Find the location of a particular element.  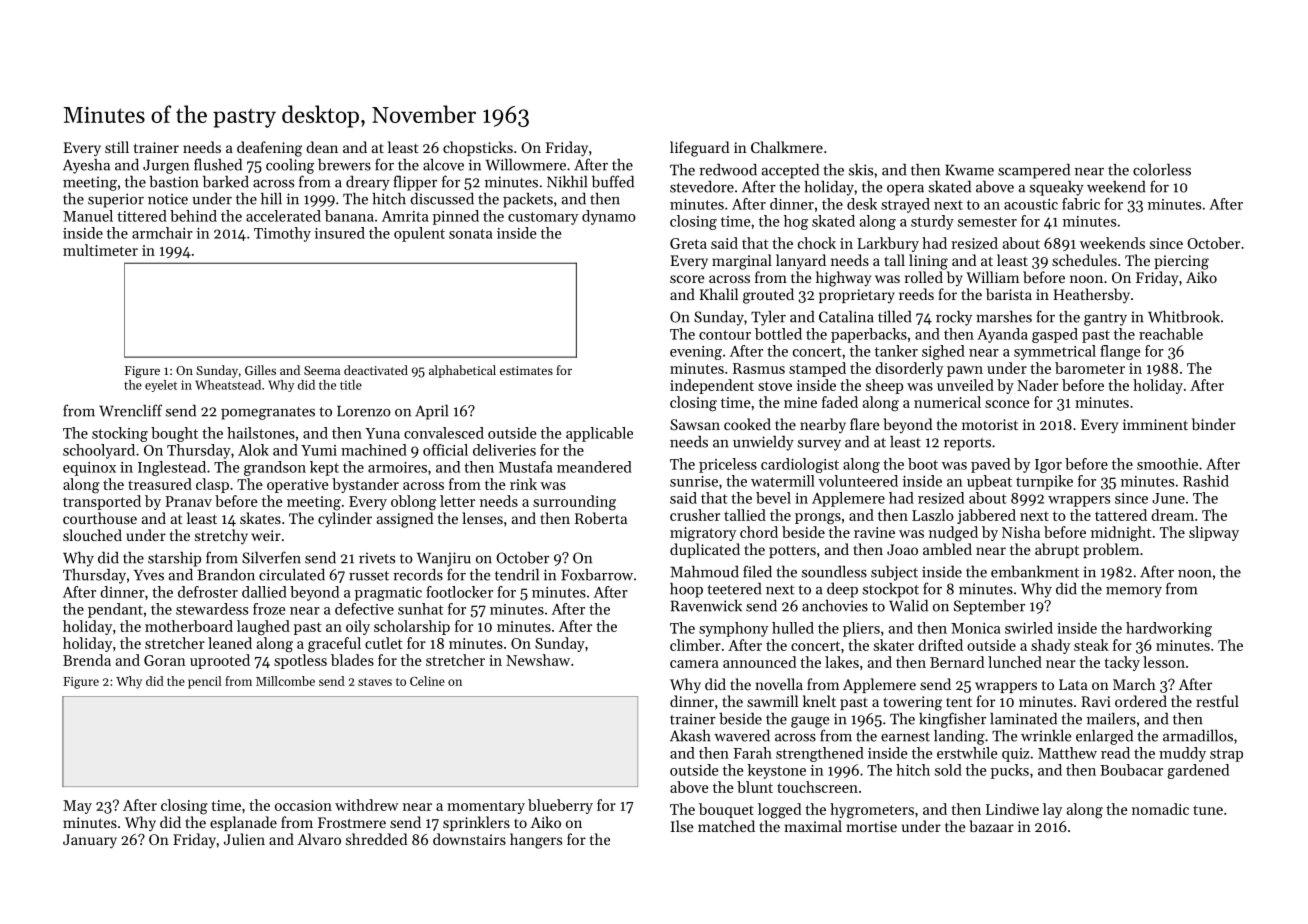

gauge is located at coordinates (810, 722).
